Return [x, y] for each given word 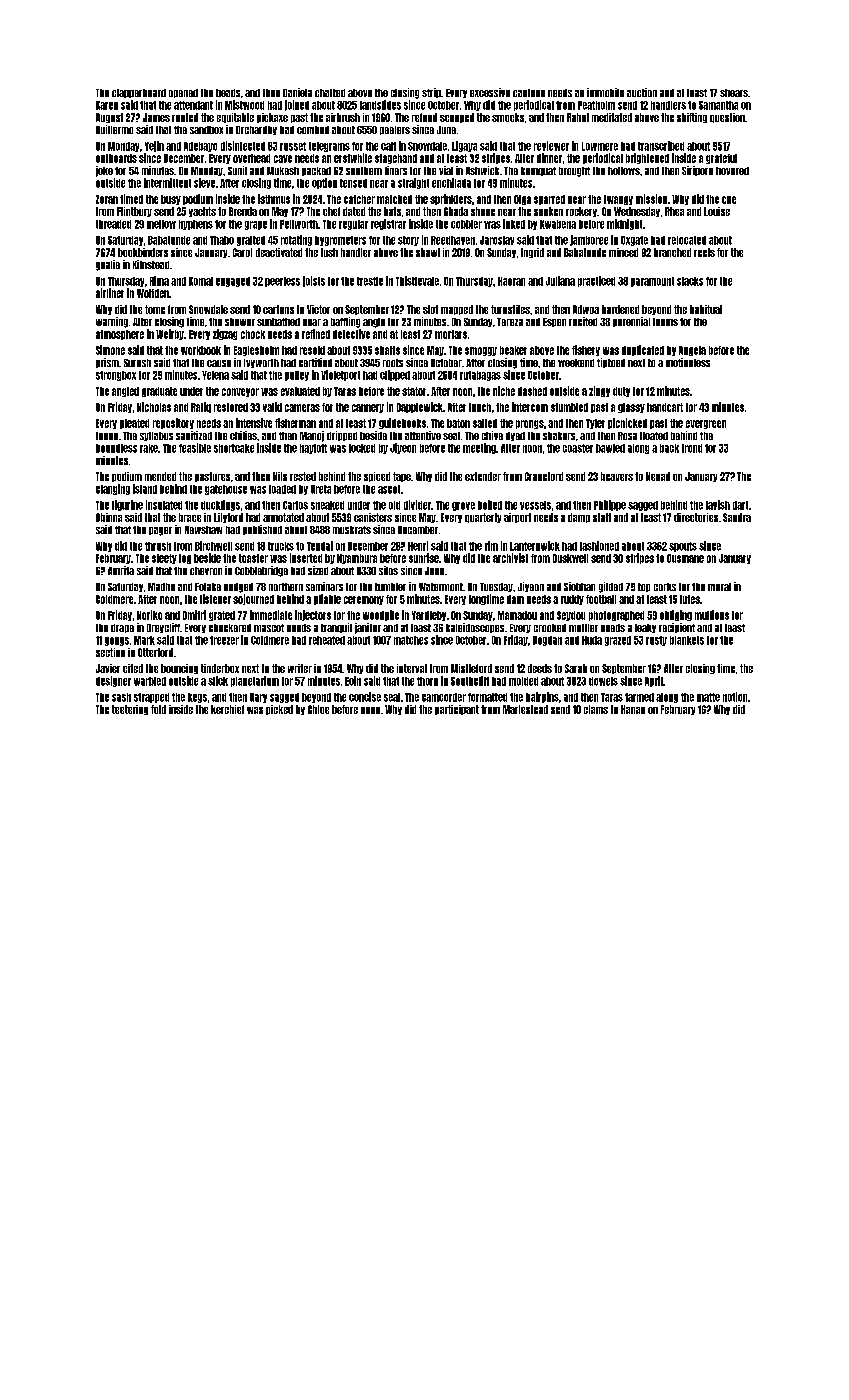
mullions [712, 615]
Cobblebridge [261, 571]
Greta [321, 489]
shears [734, 93]
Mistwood [244, 105]
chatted [330, 93]
